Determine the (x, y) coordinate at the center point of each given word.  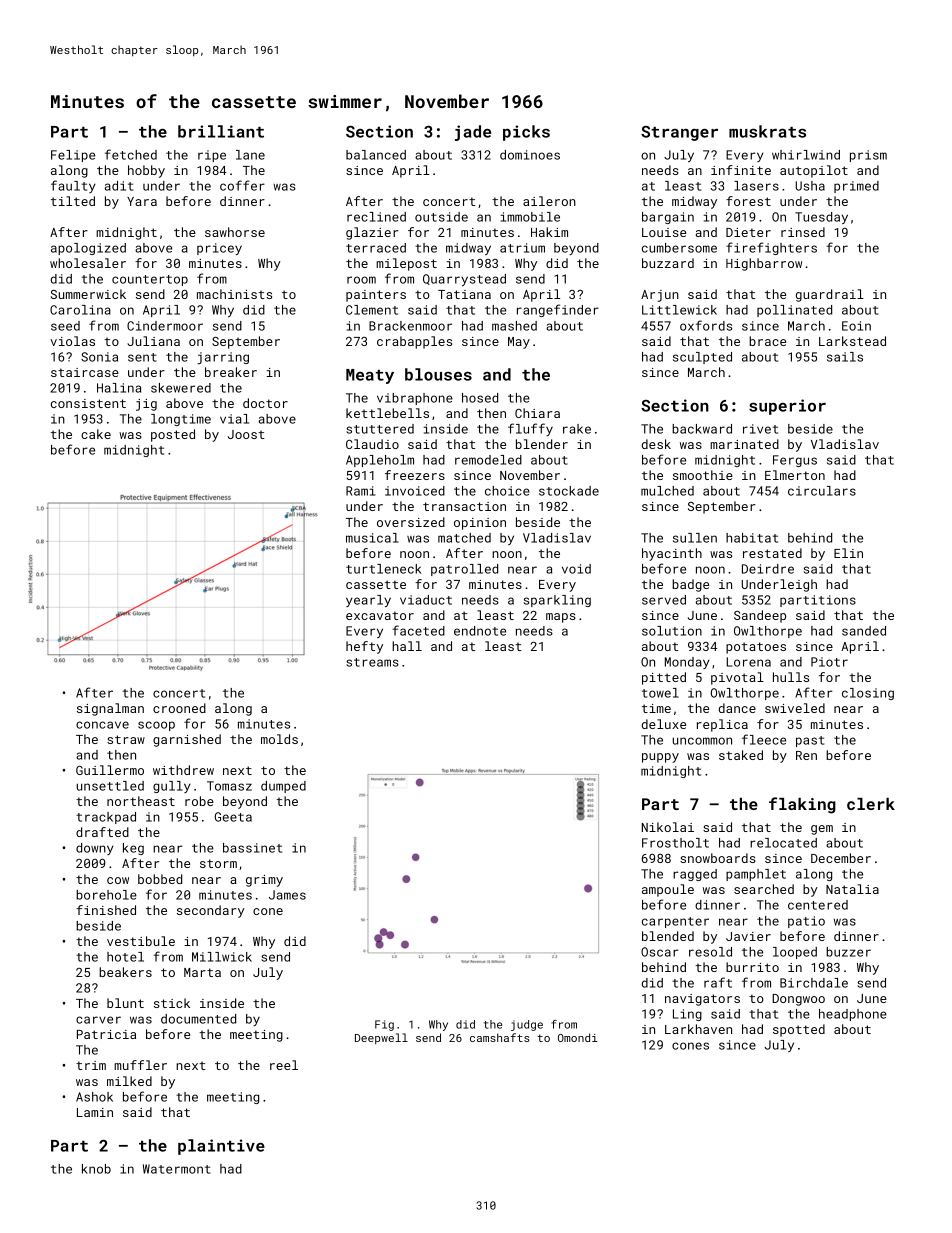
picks (526, 133)
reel (284, 1065)
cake (96, 434)
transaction (464, 506)
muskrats (767, 131)
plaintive (221, 1147)
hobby (146, 171)
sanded (864, 631)
